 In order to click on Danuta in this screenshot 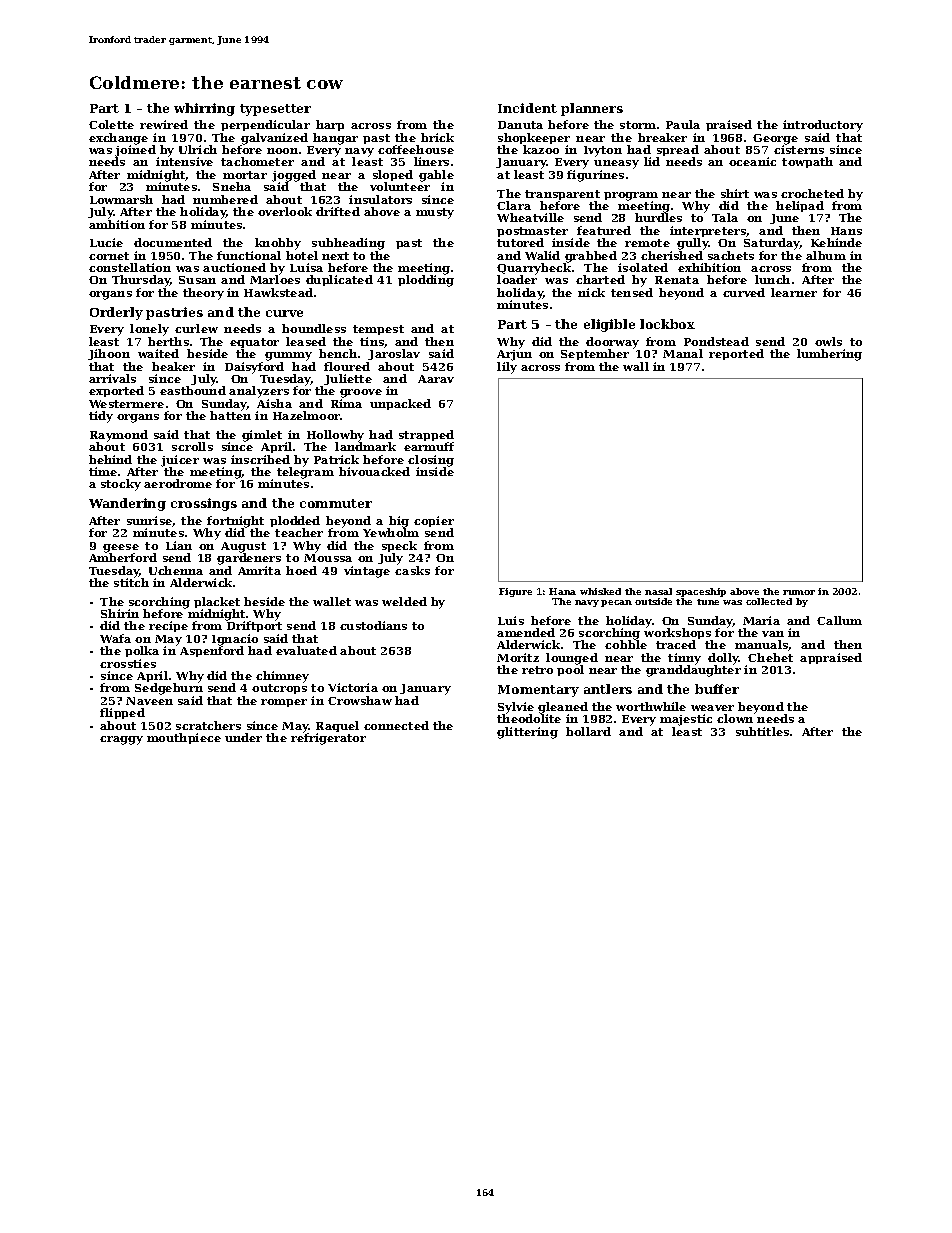, I will do `click(520, 125)`.
